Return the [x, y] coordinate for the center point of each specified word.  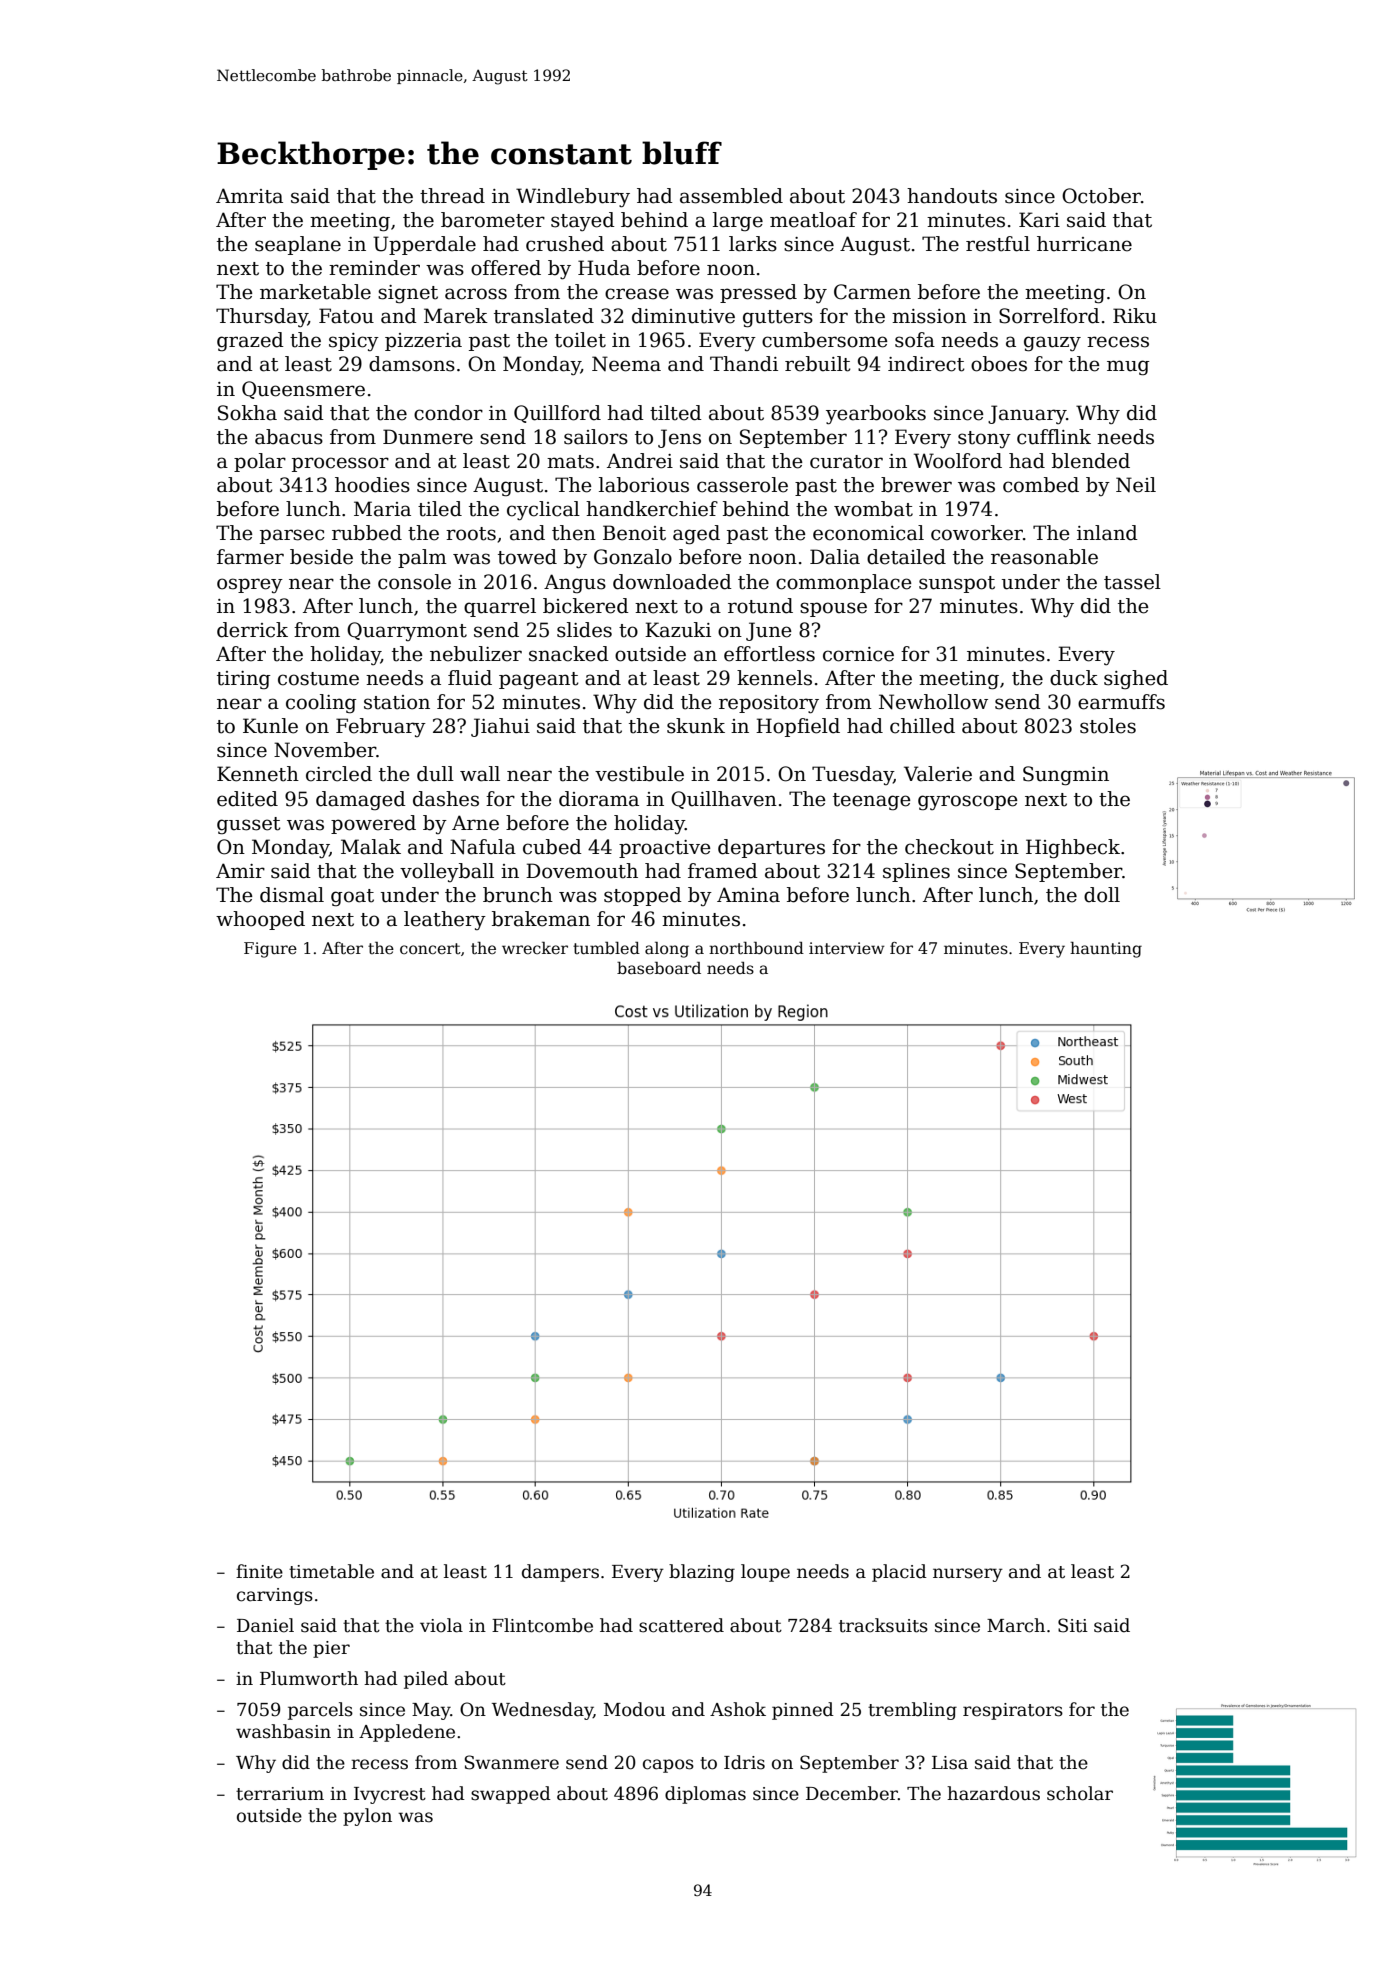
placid [899, 1573]
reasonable [1044, 557]
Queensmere [303, 390]
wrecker [535, 948]
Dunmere [428, 437]
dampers [560, 1573]
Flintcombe [542, 1625]
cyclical [543, 511]
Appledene [407, 1733]
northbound [756, 948]
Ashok [738, 1709]
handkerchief [652, 509]
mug [1128, 367]
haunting [1106, 950]
